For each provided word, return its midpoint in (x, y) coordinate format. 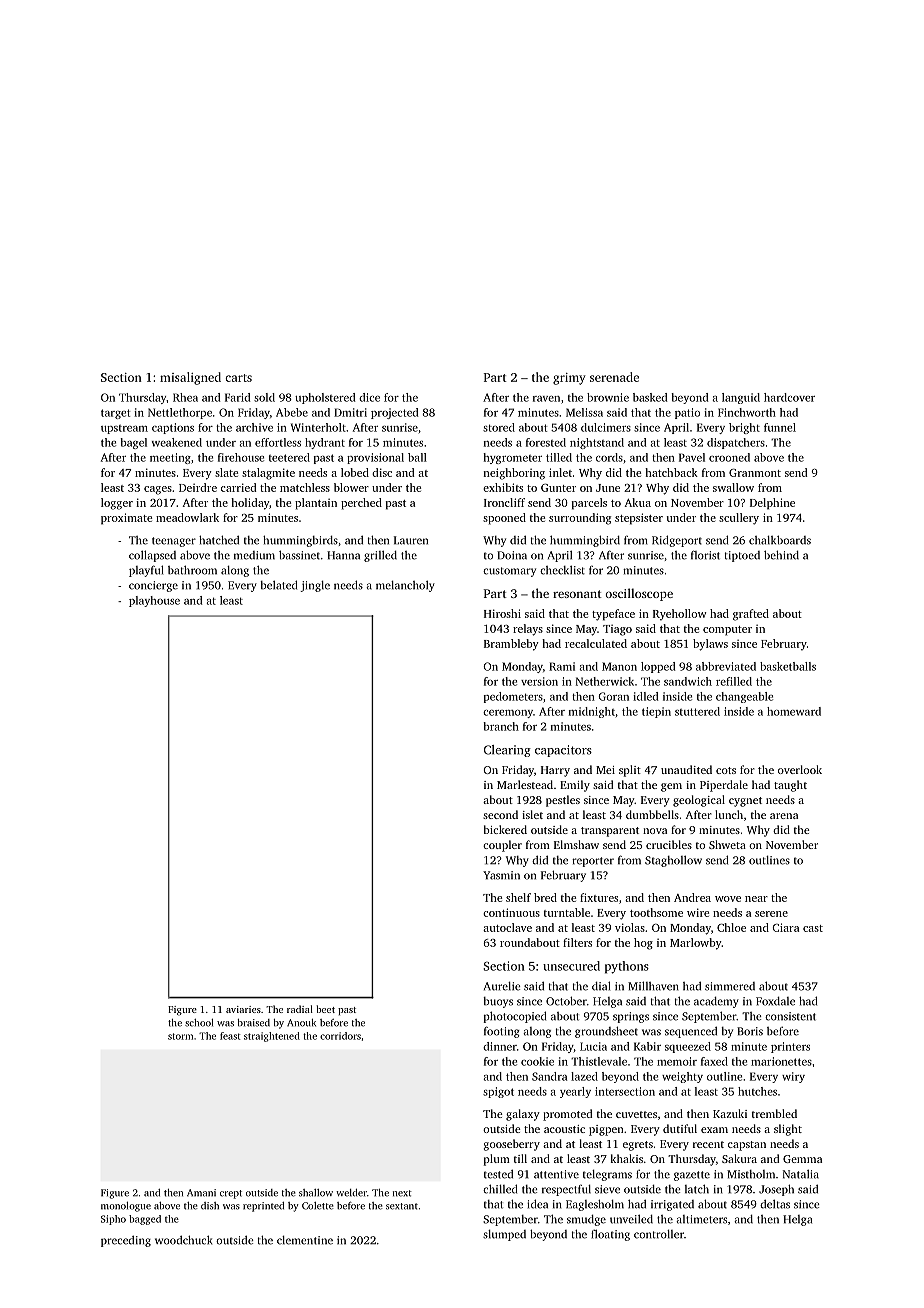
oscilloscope (639, 594)
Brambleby (511, 645)
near (756, 899)
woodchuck (184, 1240)
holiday (250, 504)
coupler (502, 846)
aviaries (243, 1009)
